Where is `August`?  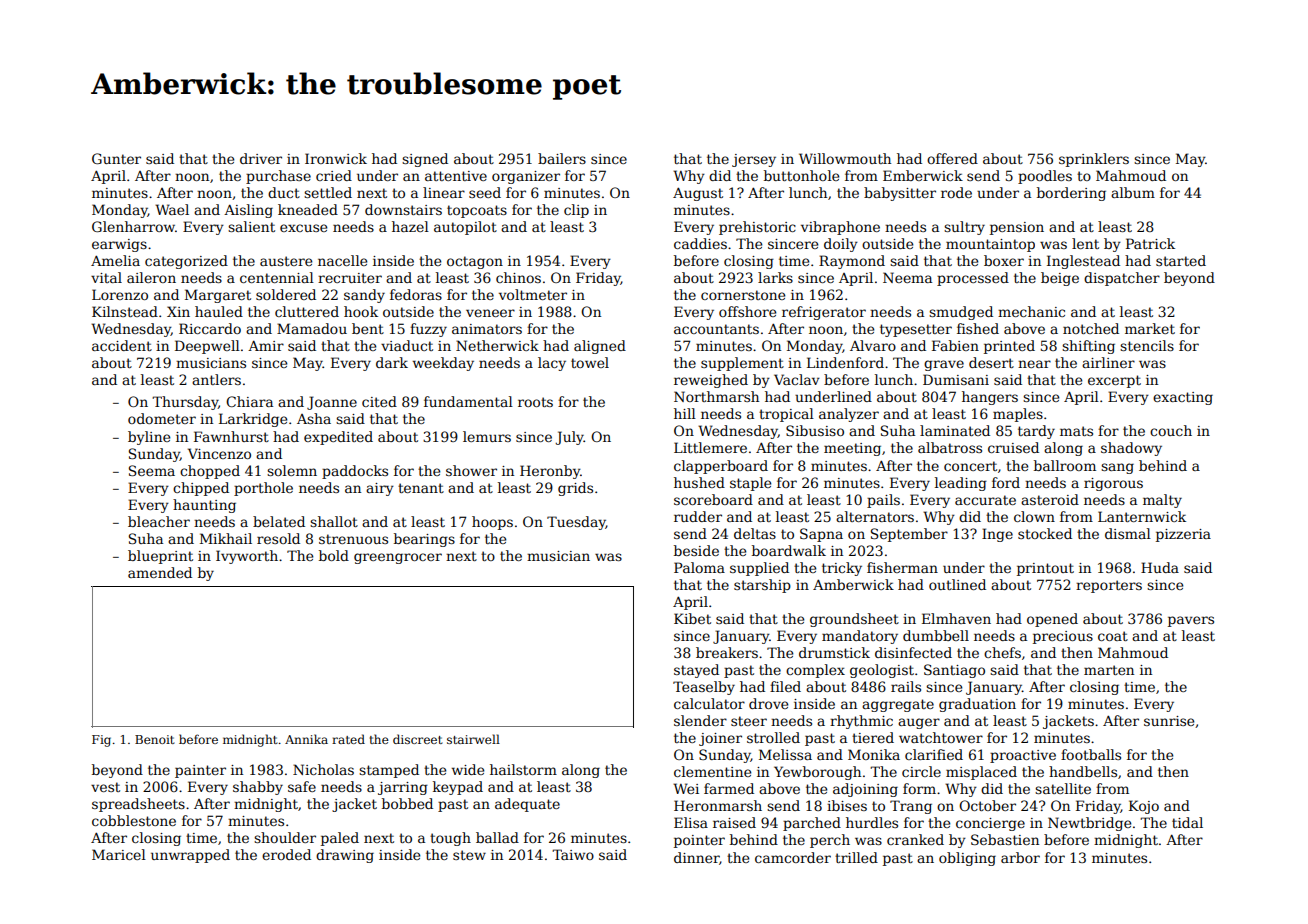
August is located at coordinates (698, 194).
